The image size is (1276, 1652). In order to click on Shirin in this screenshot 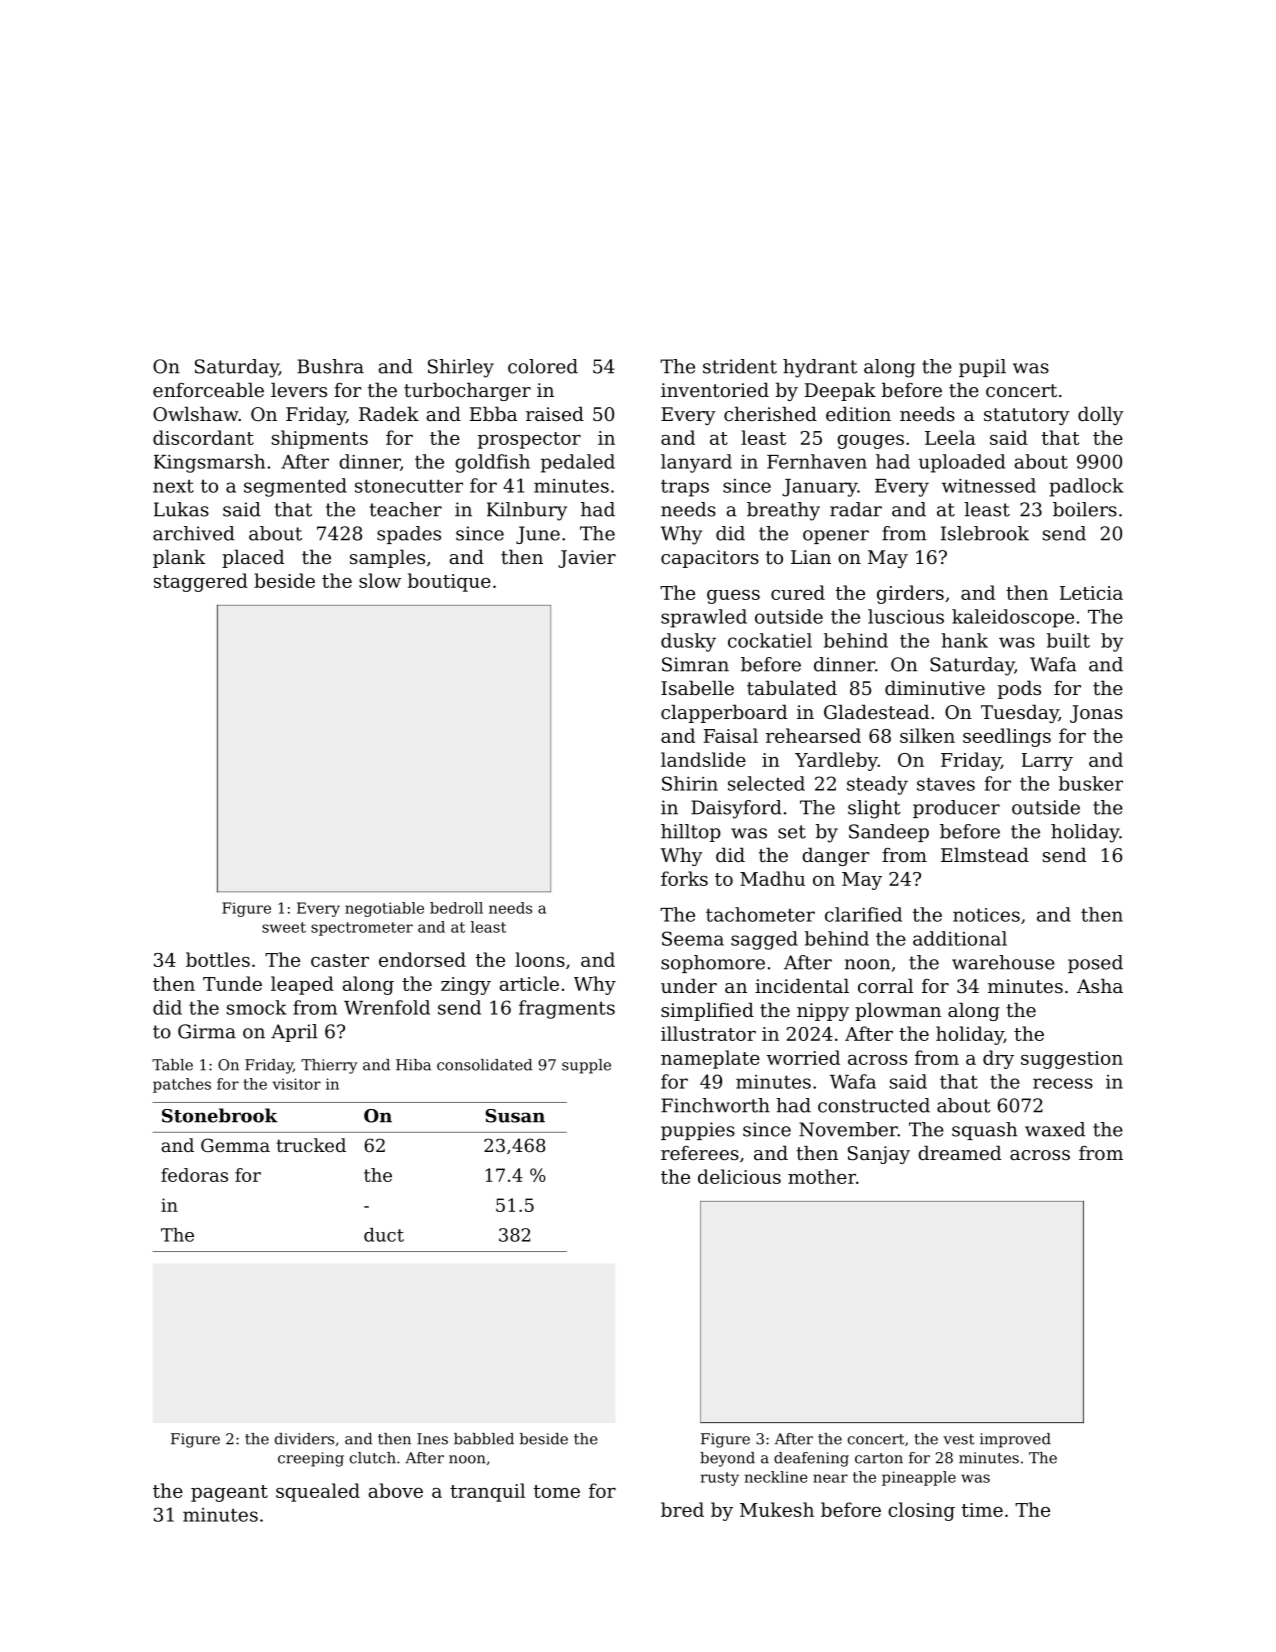, I will do `click(690, 783)`.
